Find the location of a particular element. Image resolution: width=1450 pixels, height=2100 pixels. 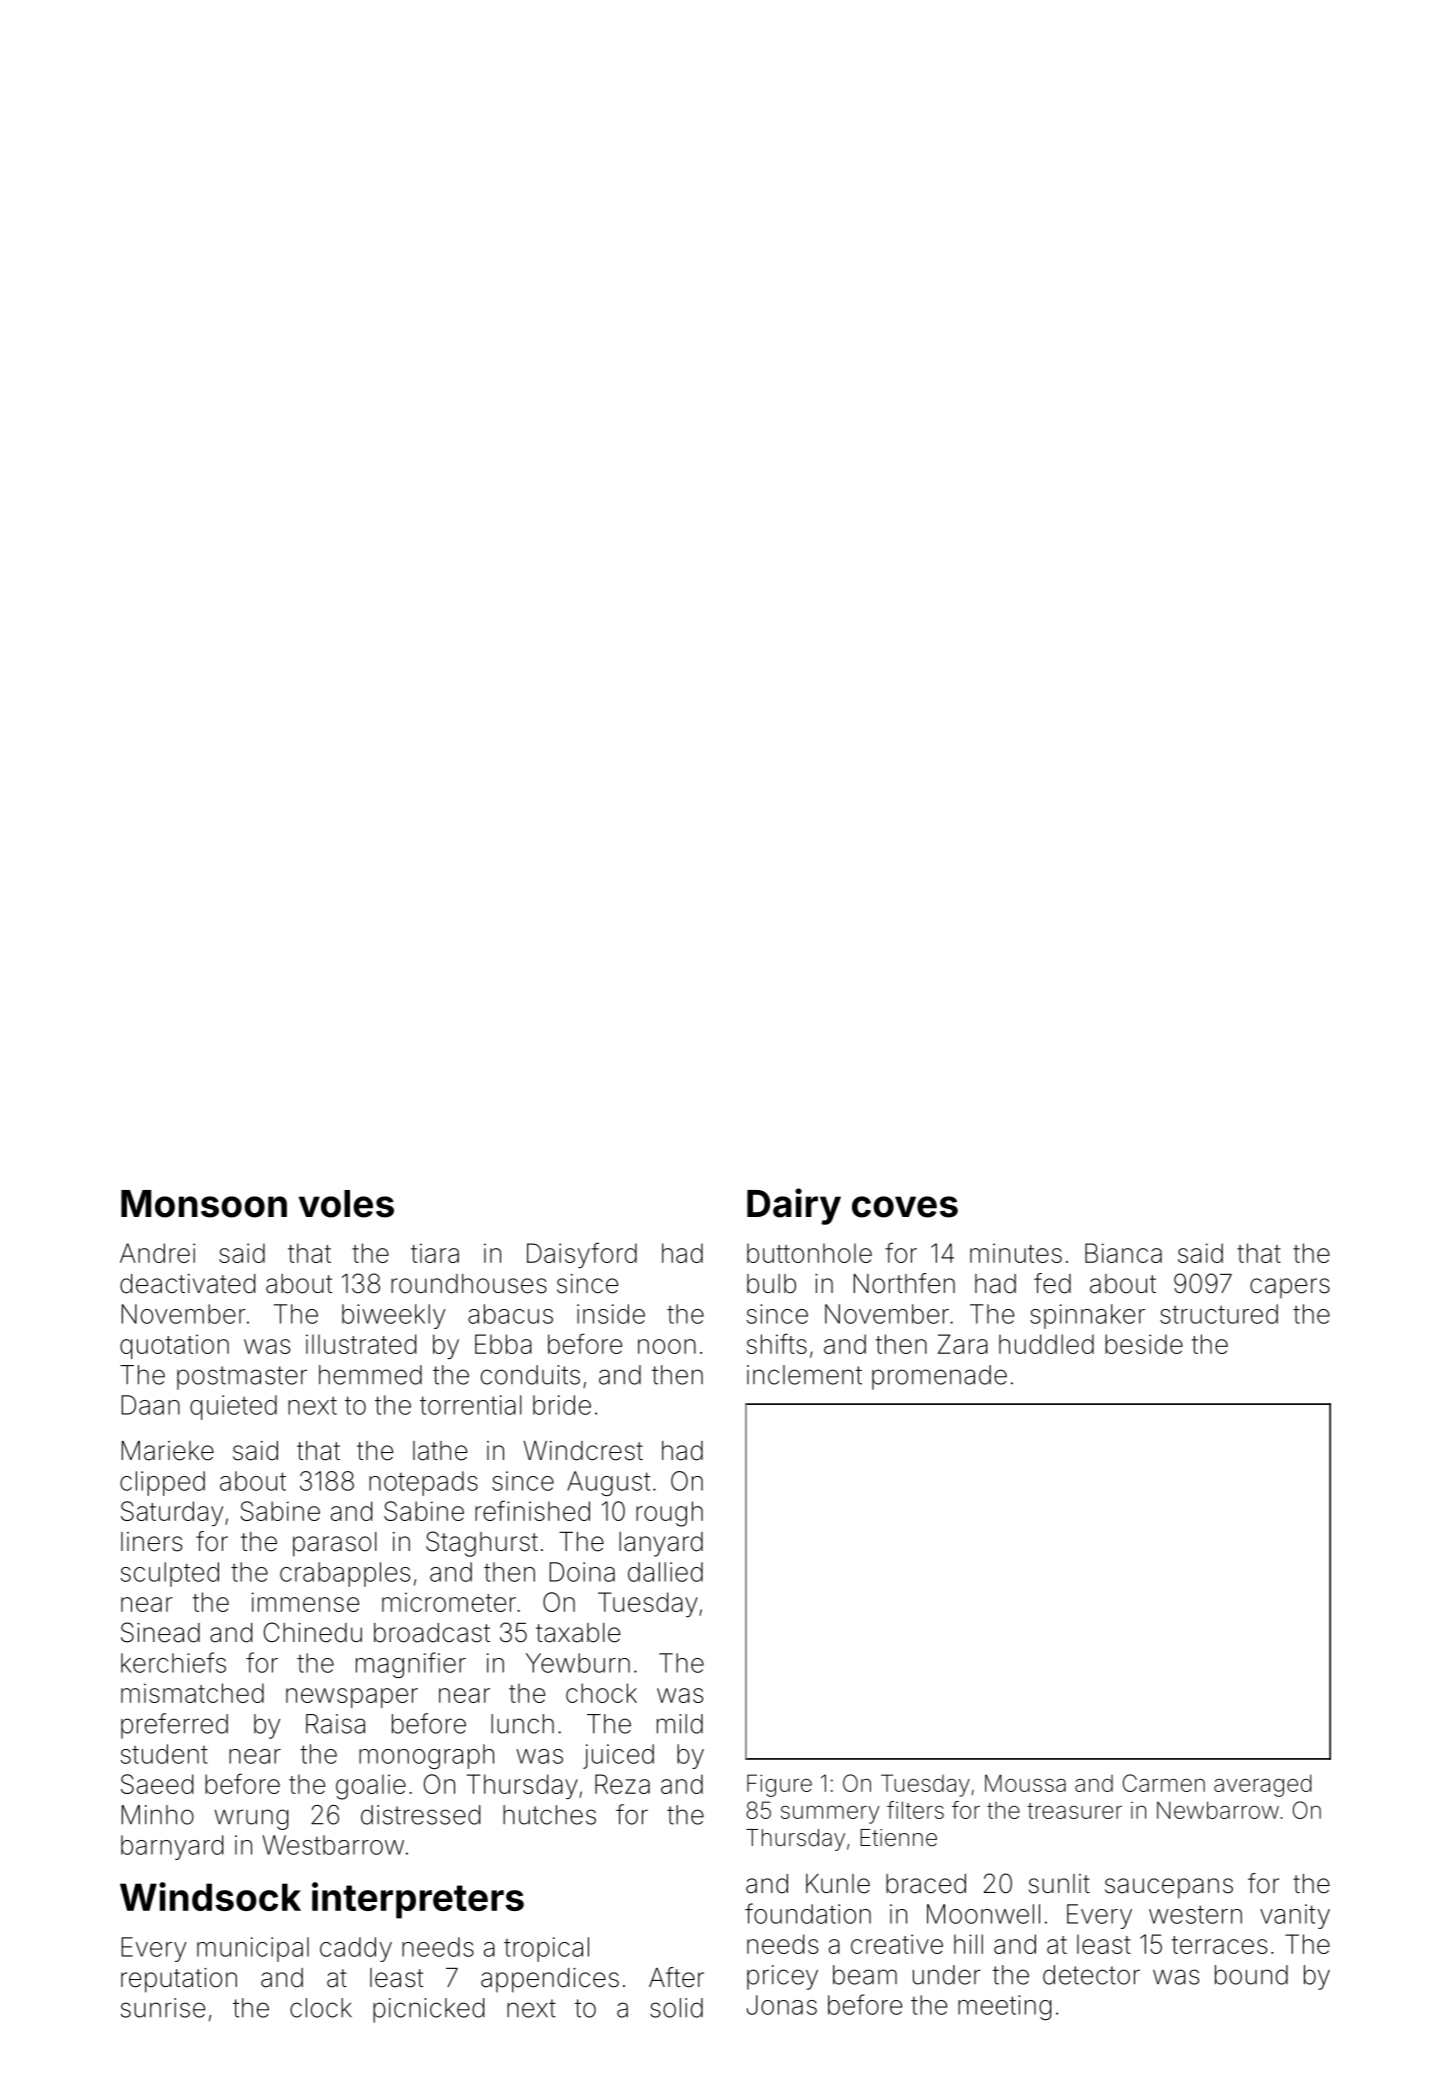

rough is located at coordinates (669, 1514).
